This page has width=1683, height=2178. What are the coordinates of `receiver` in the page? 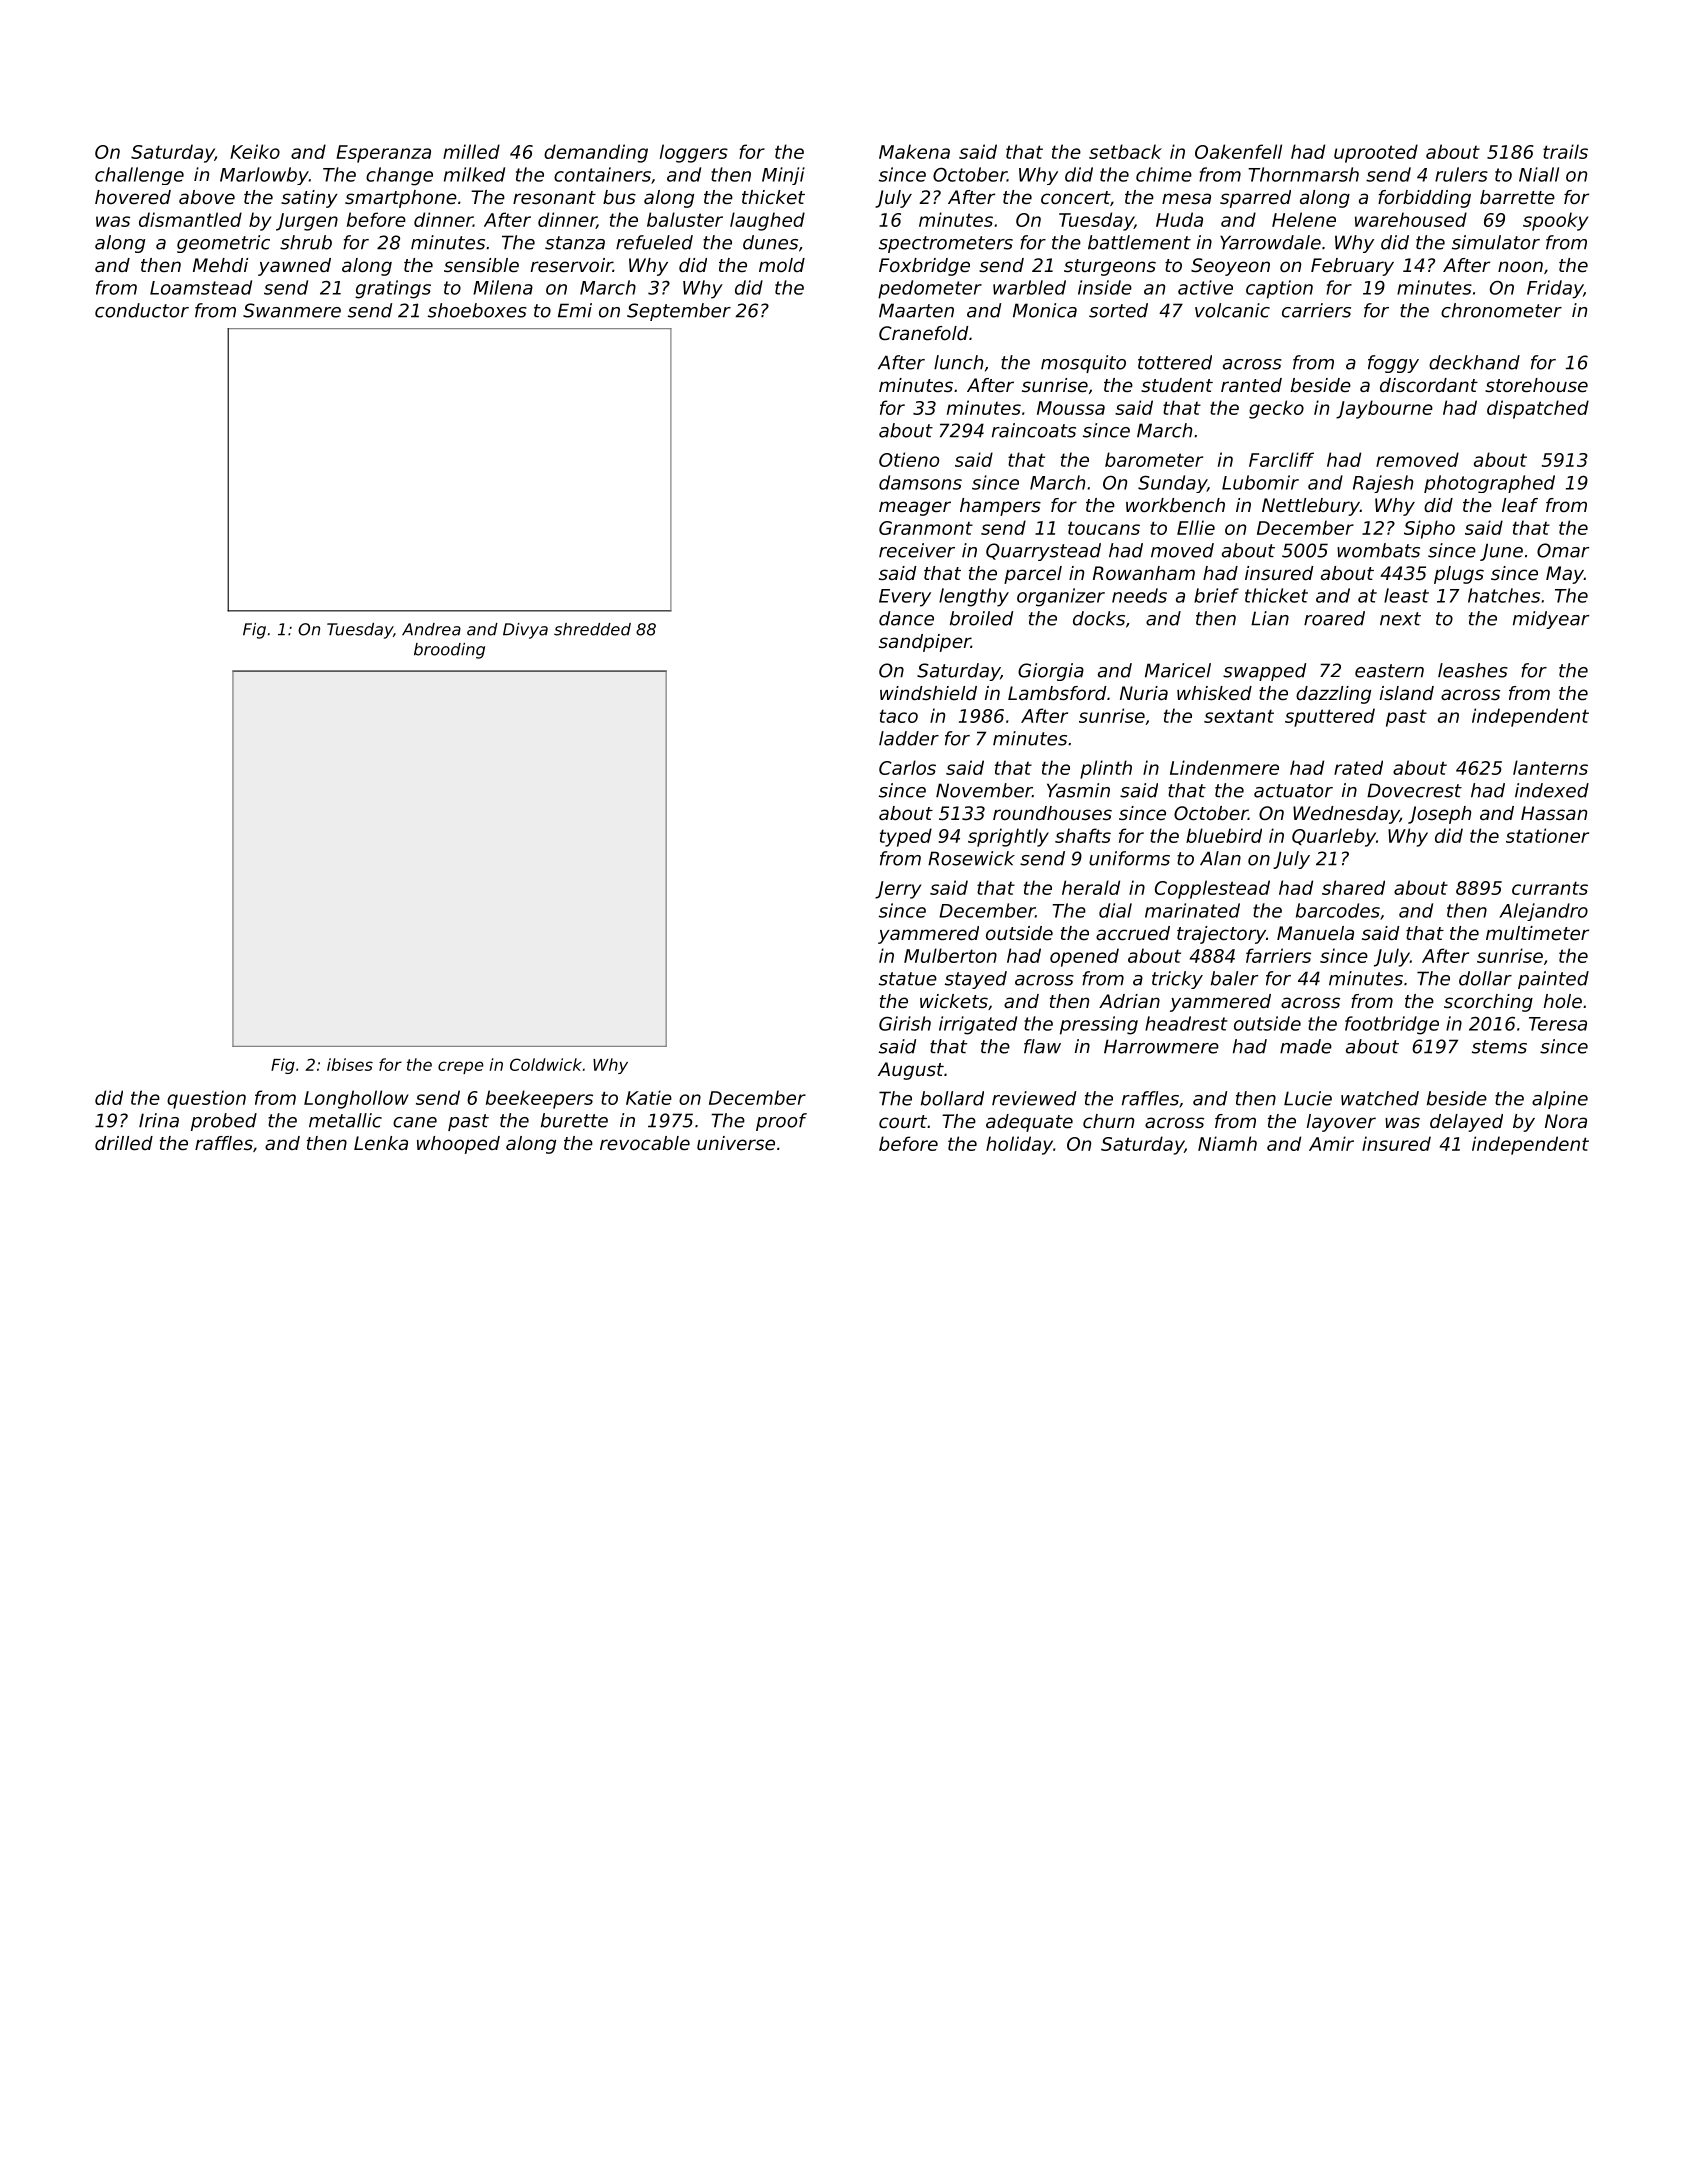 It's located at (917, 550).
